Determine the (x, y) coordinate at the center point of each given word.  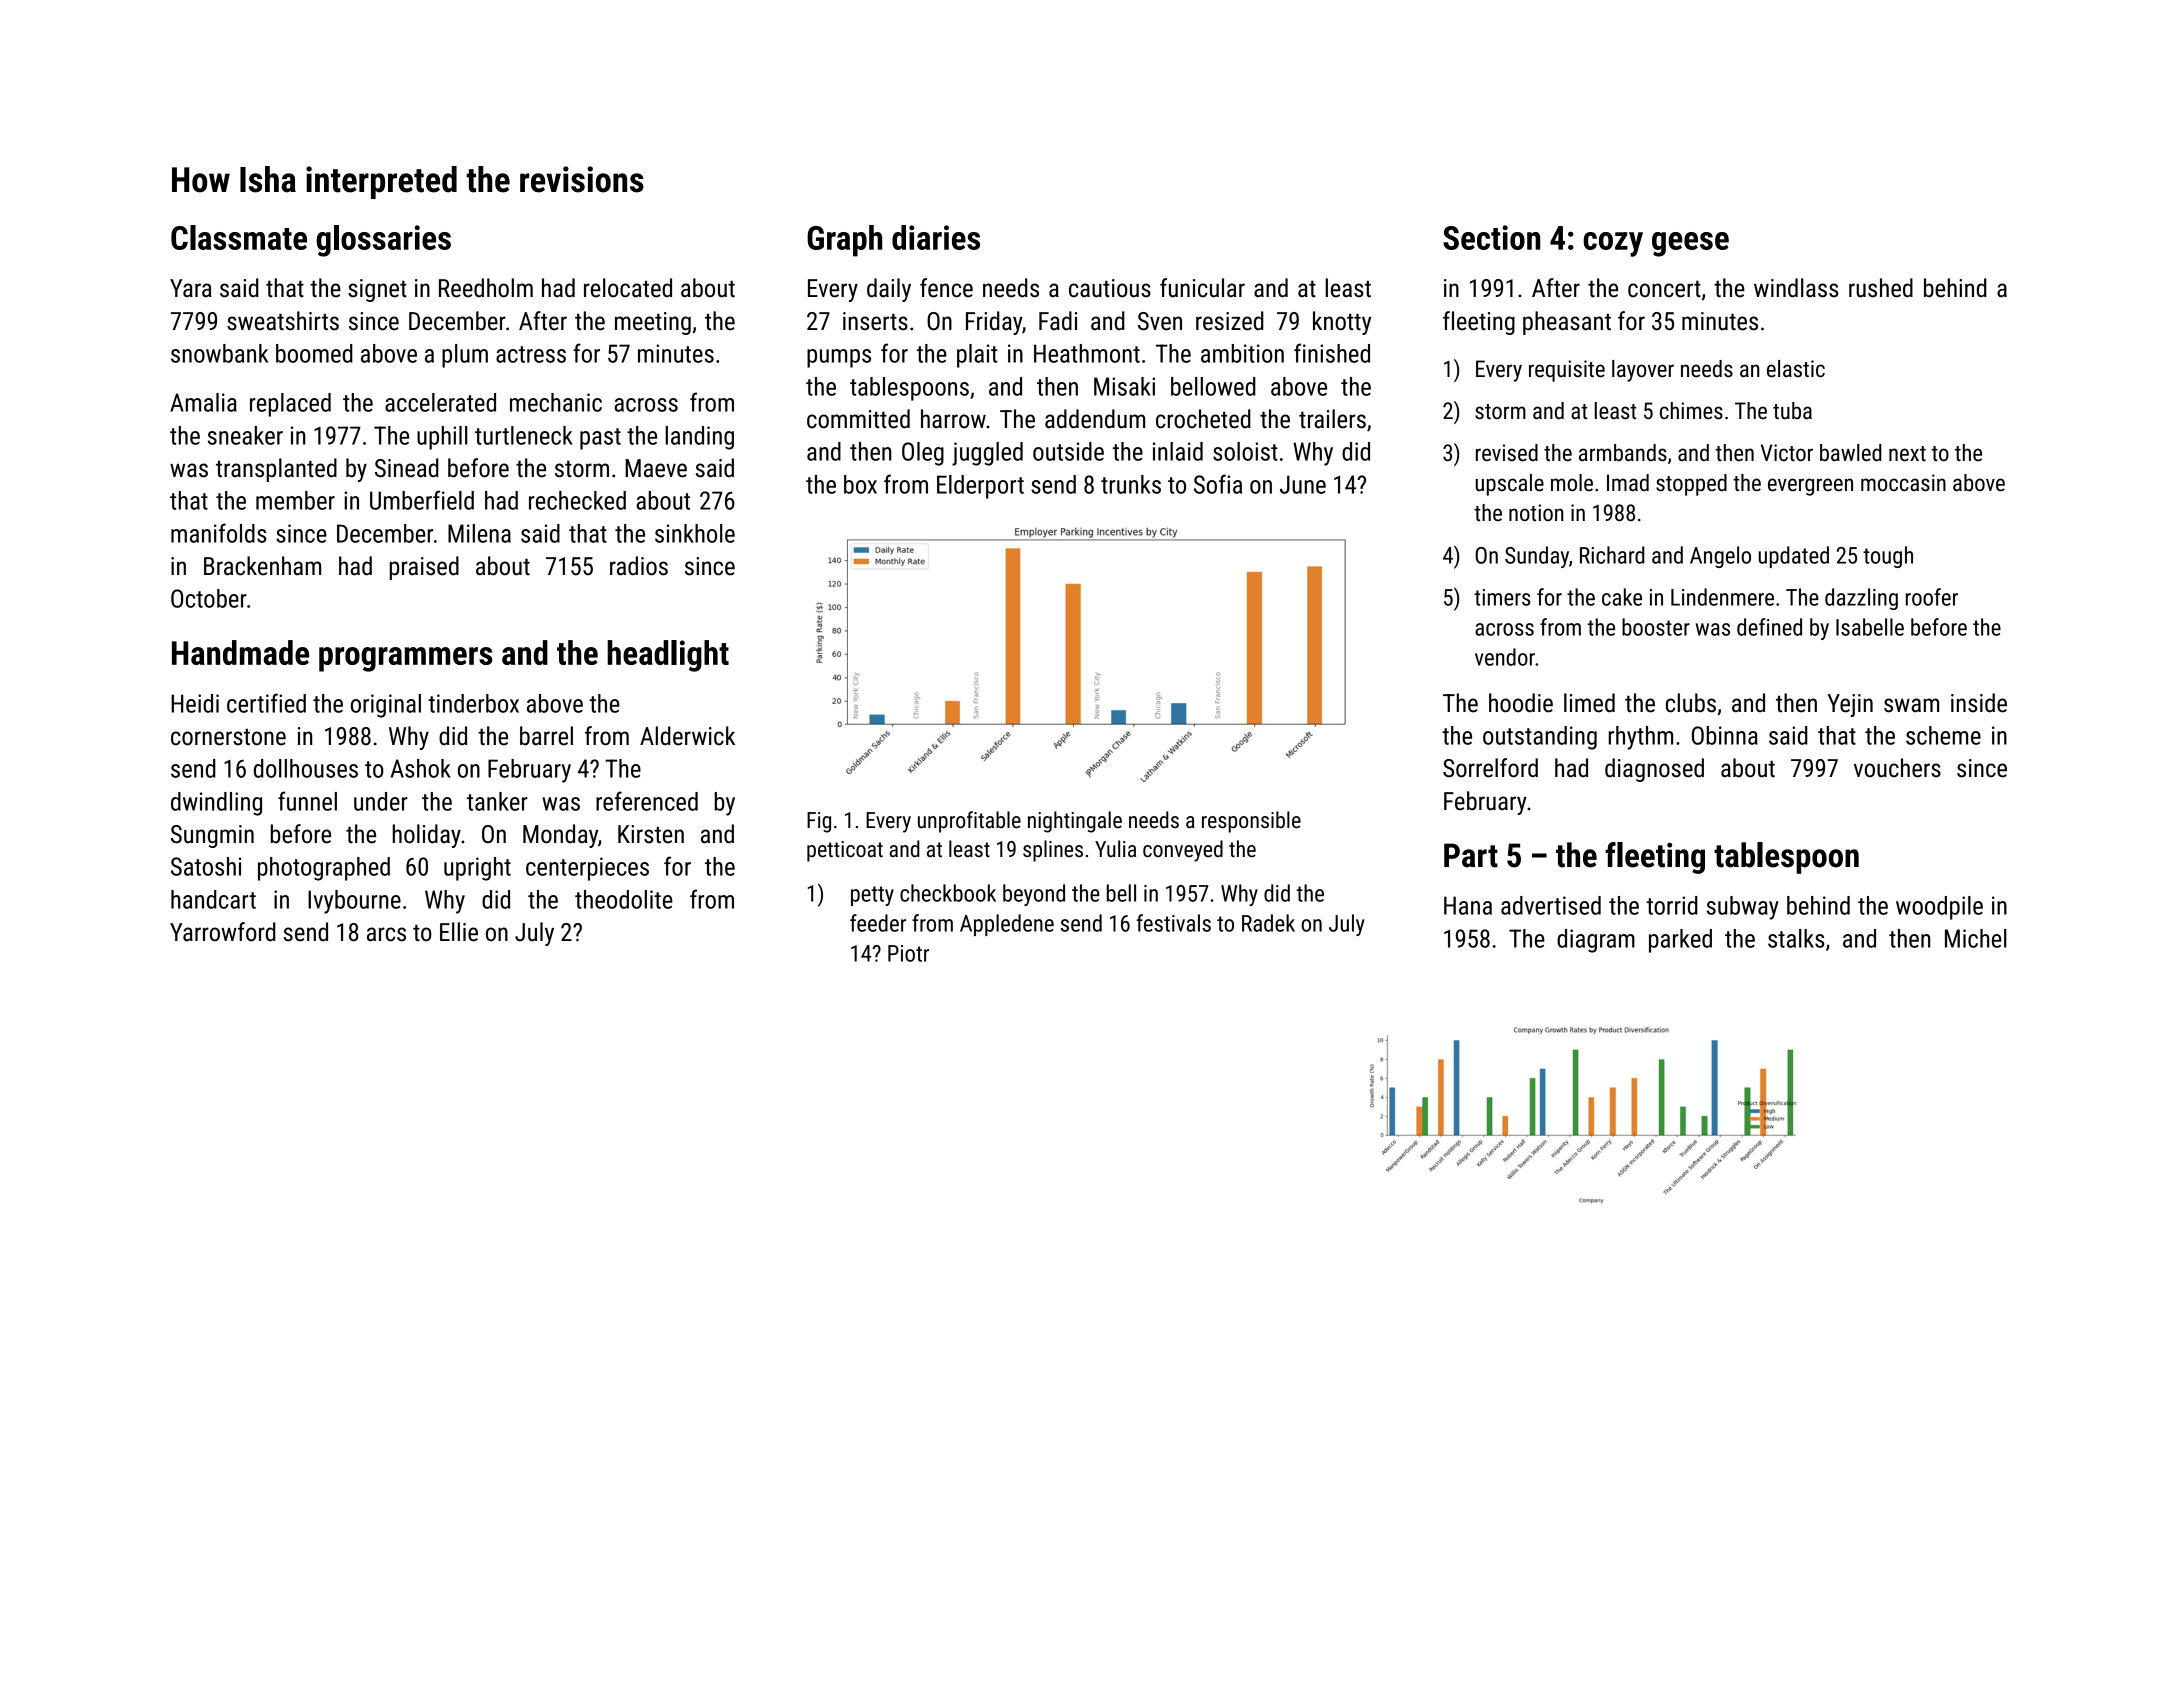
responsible (1251, 822)
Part (1471, 855)
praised (424, 568)
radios (639, 566)
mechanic (556, 402)
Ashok (421, 768)
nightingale (1075, 822)
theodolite (624, 899)
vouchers (1897, 768)
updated (1794, 557)
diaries (936, 237)
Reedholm (486, 288)
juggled (987, 454)
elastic (1796, 369)
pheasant (1567, 323)
